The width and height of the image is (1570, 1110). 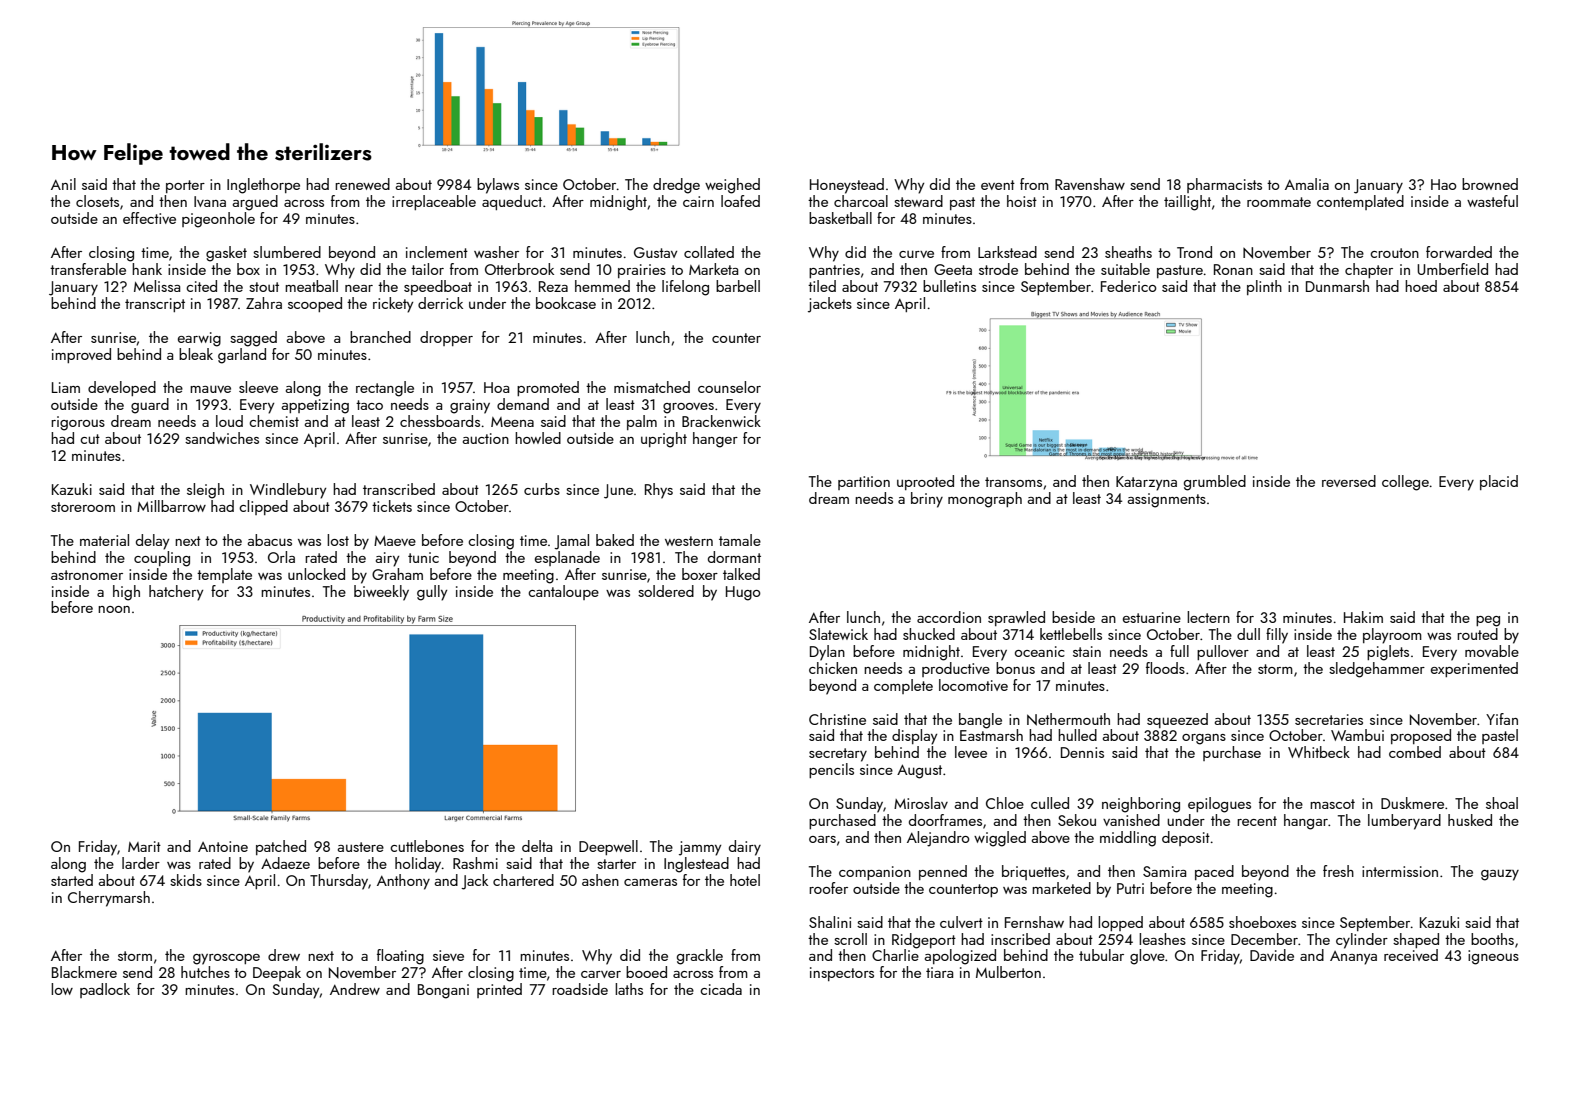 What do you see at coordinates (443, 991) in the image?
I see `Bongani` at bounding box center [443, 991].
